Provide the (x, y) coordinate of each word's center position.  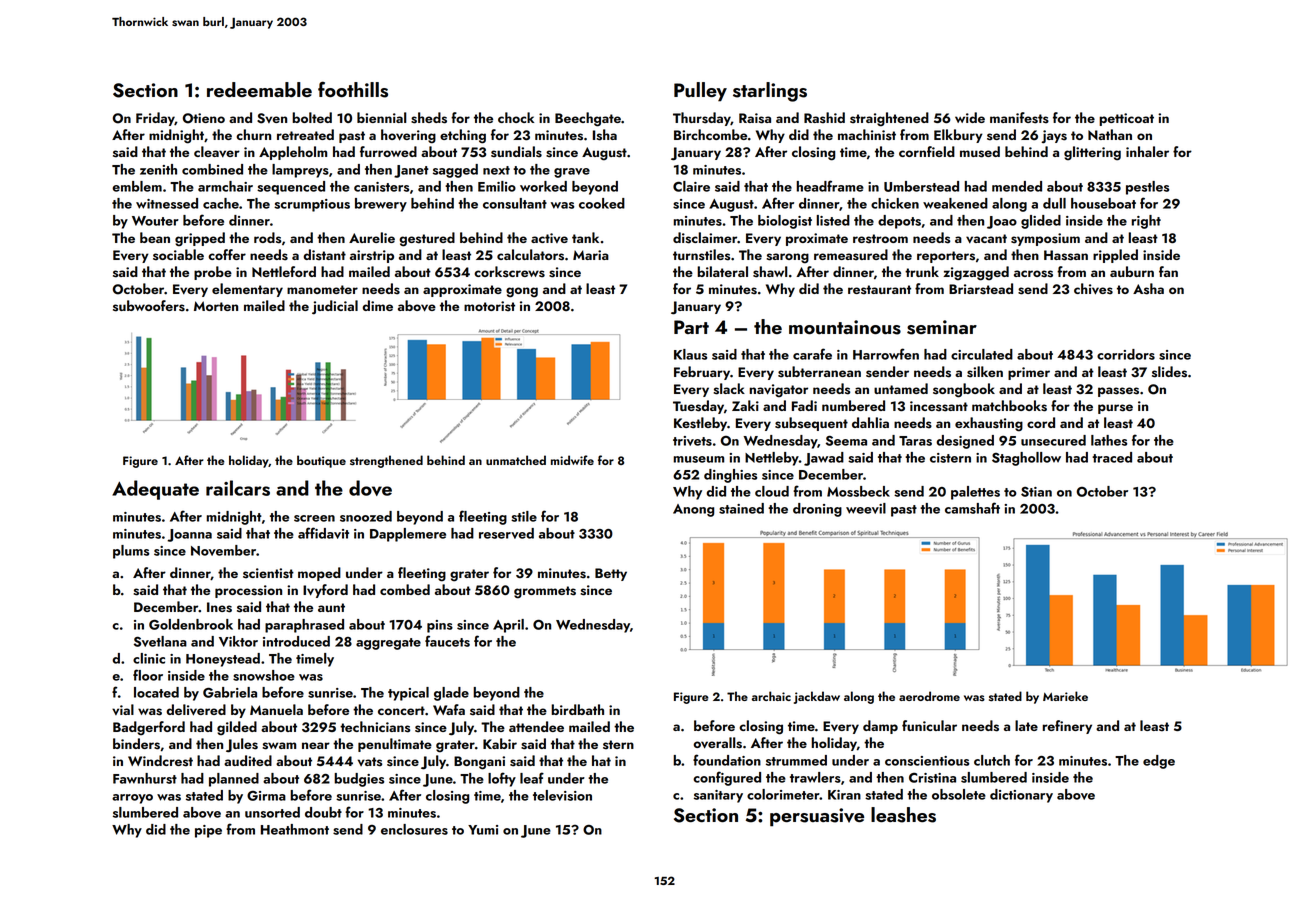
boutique (321, 461)
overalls (718, 743)
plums (131, 552)
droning (817, 510)
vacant (986, 238)
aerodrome (929, 696)
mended (1017, 186)
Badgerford (149, 728)
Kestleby (700, 424)
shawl (770, 272)
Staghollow (1026, 459)
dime (377, 305)
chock (516, 117)
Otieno (204, 118)
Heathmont (295, 829)
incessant (939, 406)
